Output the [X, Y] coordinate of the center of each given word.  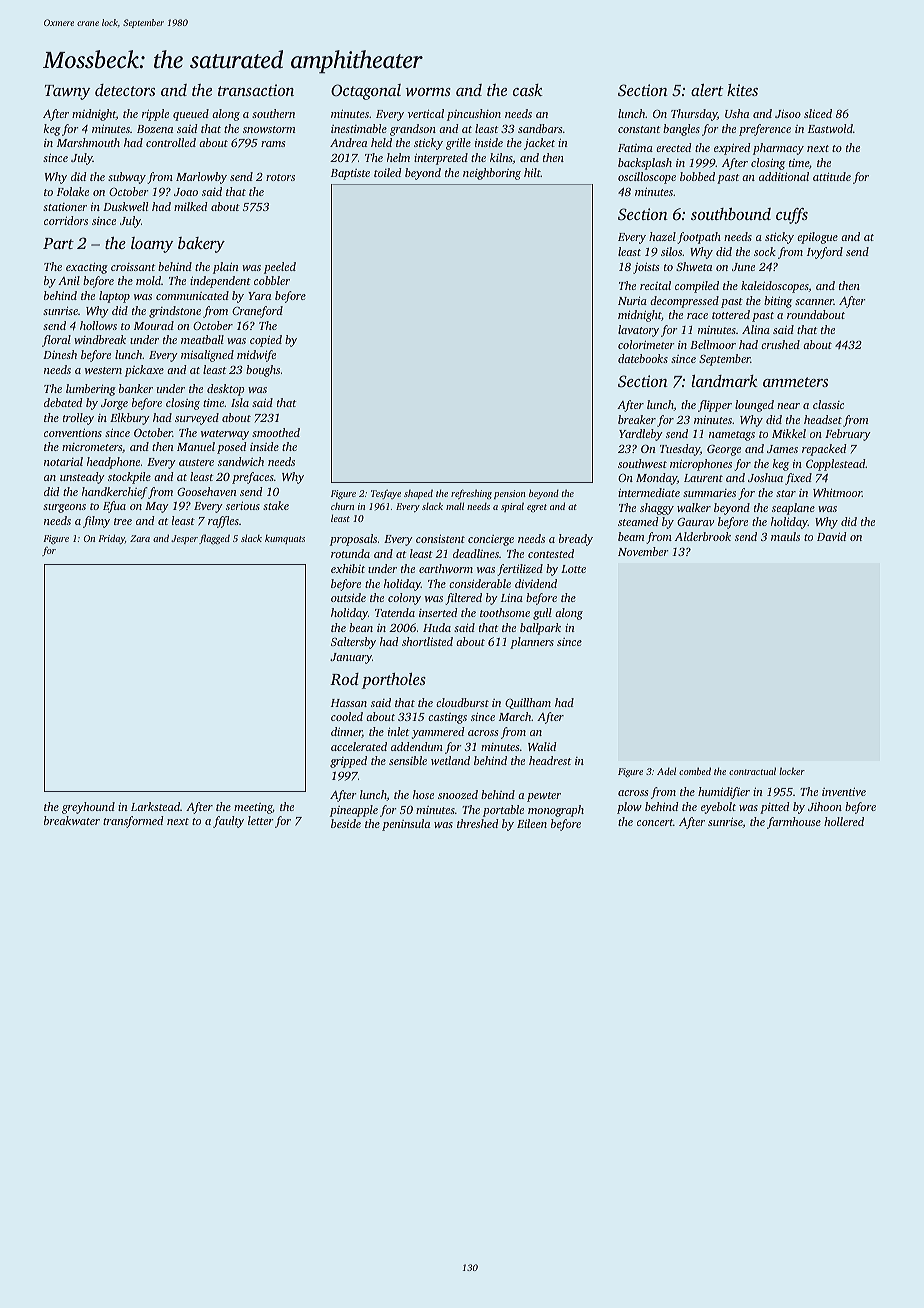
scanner [814, 302]
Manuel [196, 446]
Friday [111, 539]
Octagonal [366, 92]
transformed [133, 822]
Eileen [532, 823]
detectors [125, 90]
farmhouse [794, 823]
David [832, 536]
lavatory [638, 331]
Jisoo [788, 113]
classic [828, 404]
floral [56, 341]
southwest [642, 463]
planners [532, 643]
